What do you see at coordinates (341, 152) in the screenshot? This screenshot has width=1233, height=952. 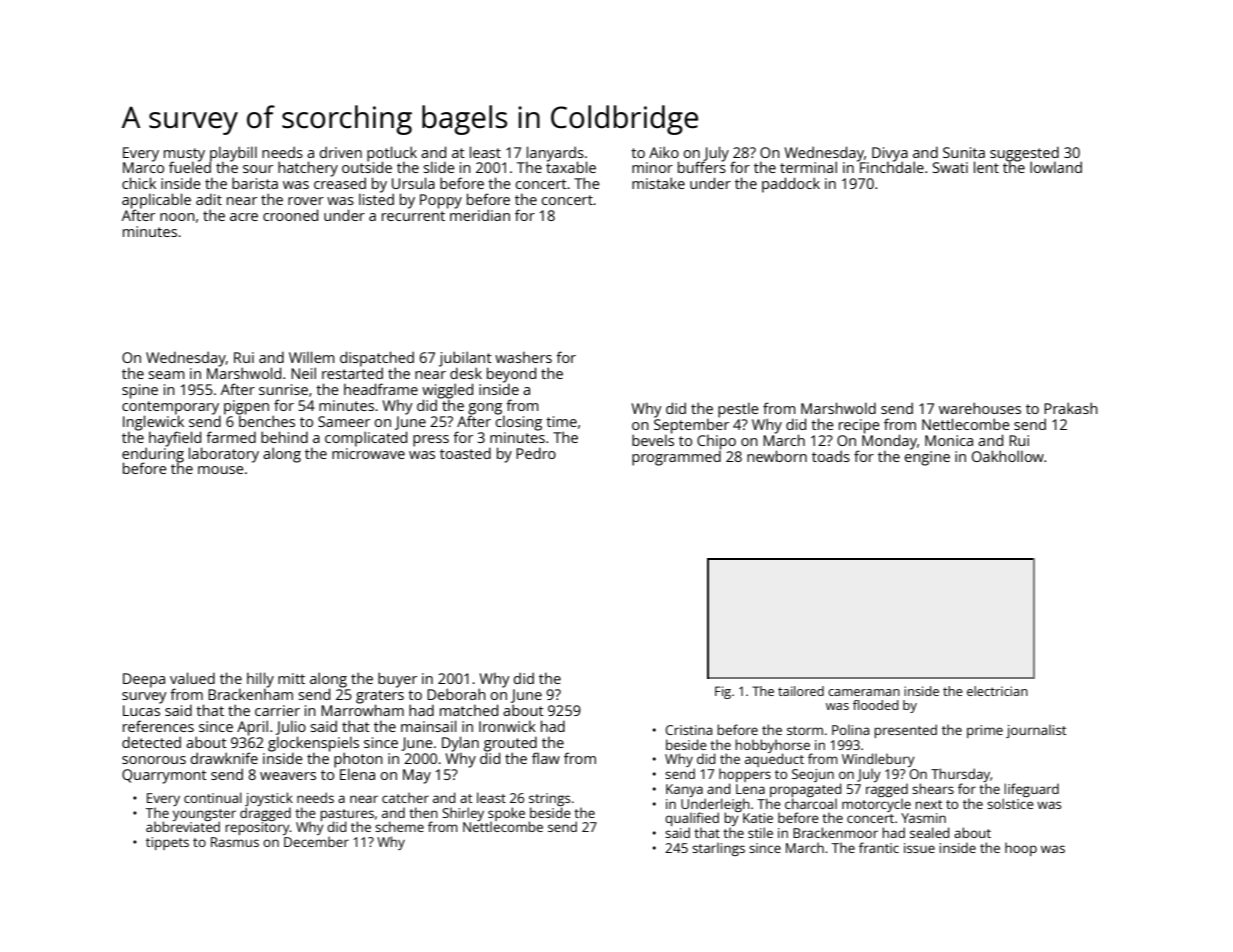 I see `driven` at bounding box center [341, 152].
